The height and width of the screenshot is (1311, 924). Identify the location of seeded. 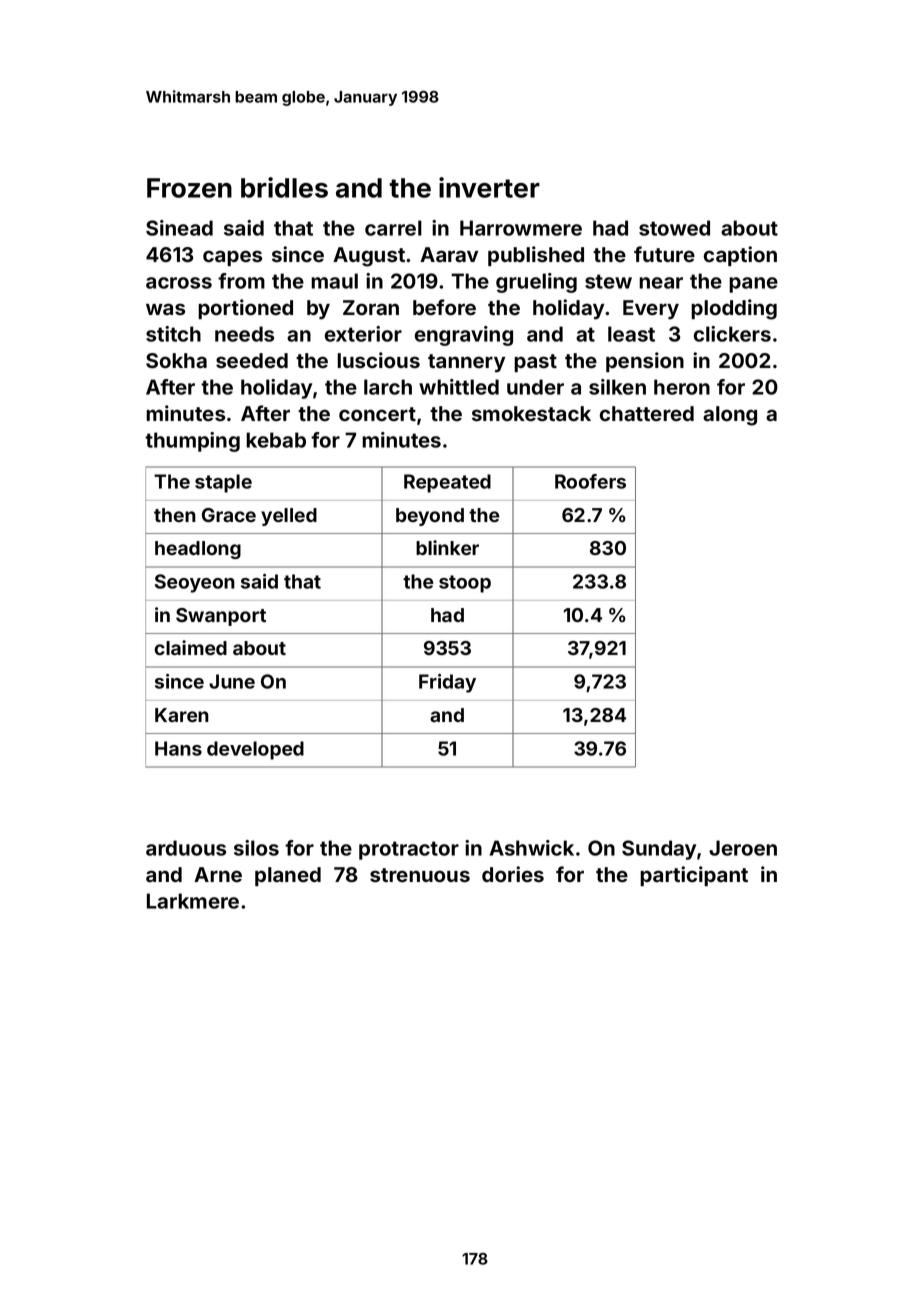
(252, 360).
